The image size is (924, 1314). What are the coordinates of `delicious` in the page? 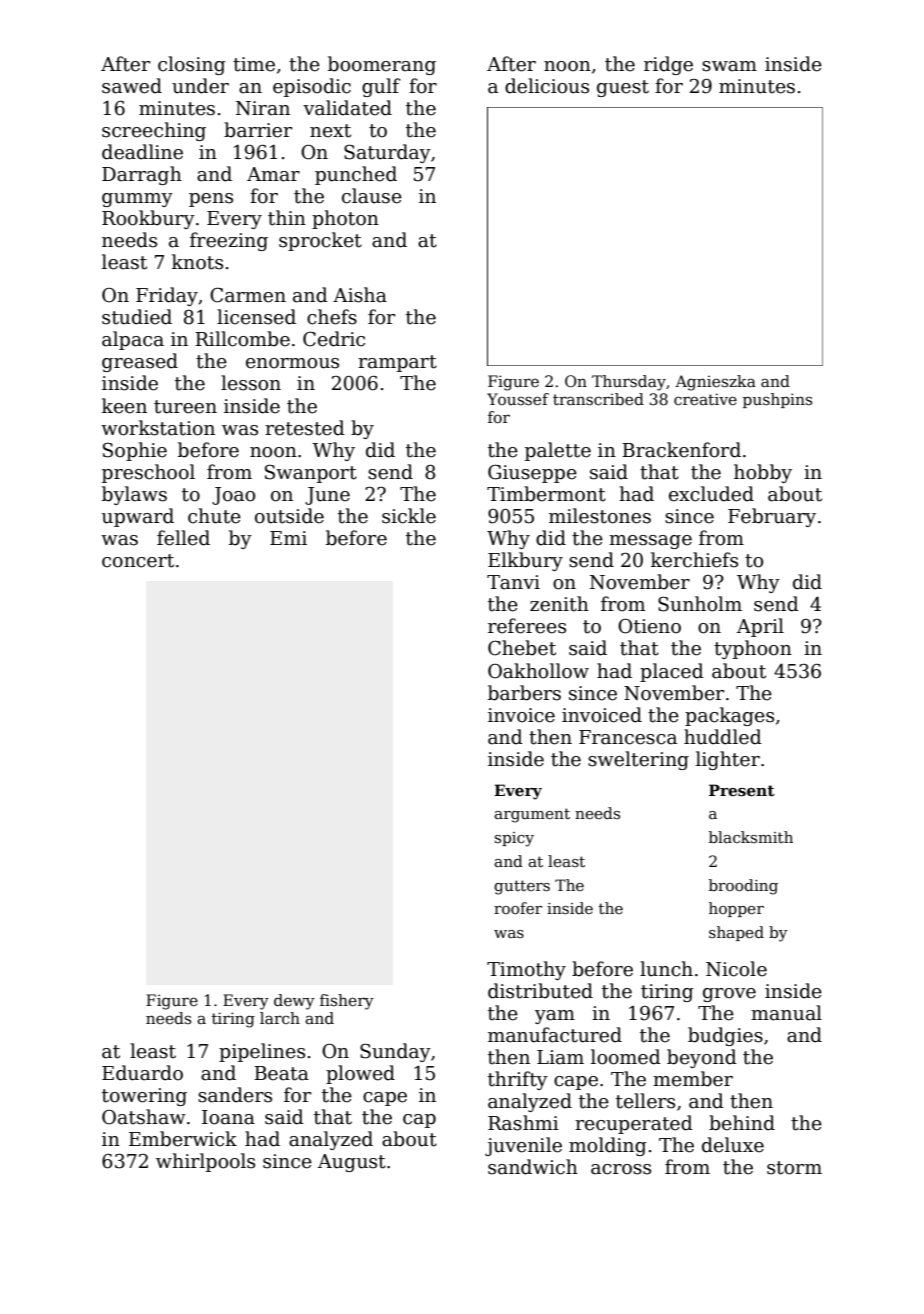 It's located at (547, 86).
